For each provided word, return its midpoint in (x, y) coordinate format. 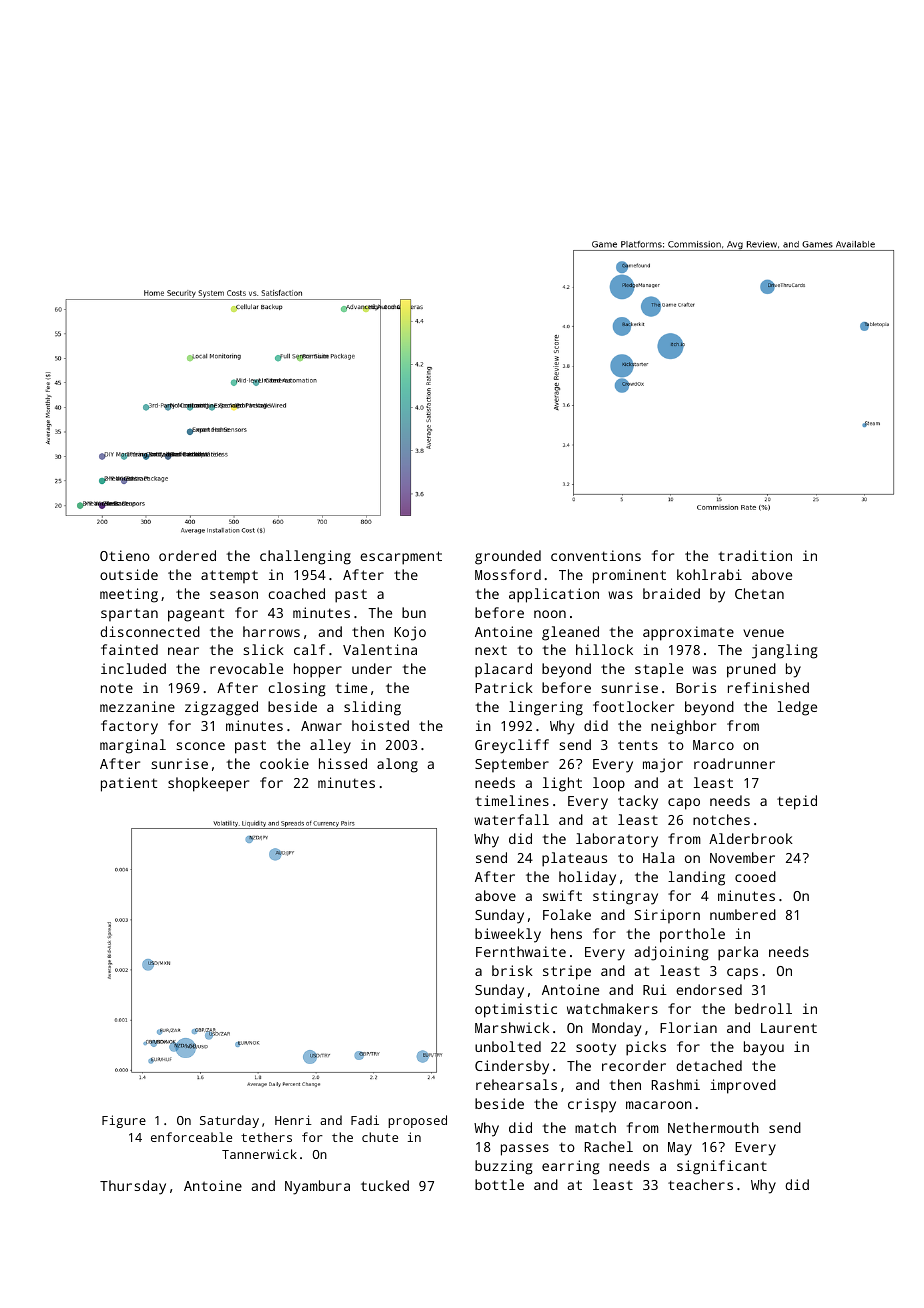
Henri (293, 1120)
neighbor (683, 727)
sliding (372, 708)
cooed (755, 876)
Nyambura (317, 1187)
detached (709, 1065)
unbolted (508, 1046)
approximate (688, 633)
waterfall (511, 819)
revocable (246, 668)
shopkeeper (208, 784)
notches (721, 819)
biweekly (508, 935)
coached (296, 593)
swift (562, 895)
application (554, 595)
